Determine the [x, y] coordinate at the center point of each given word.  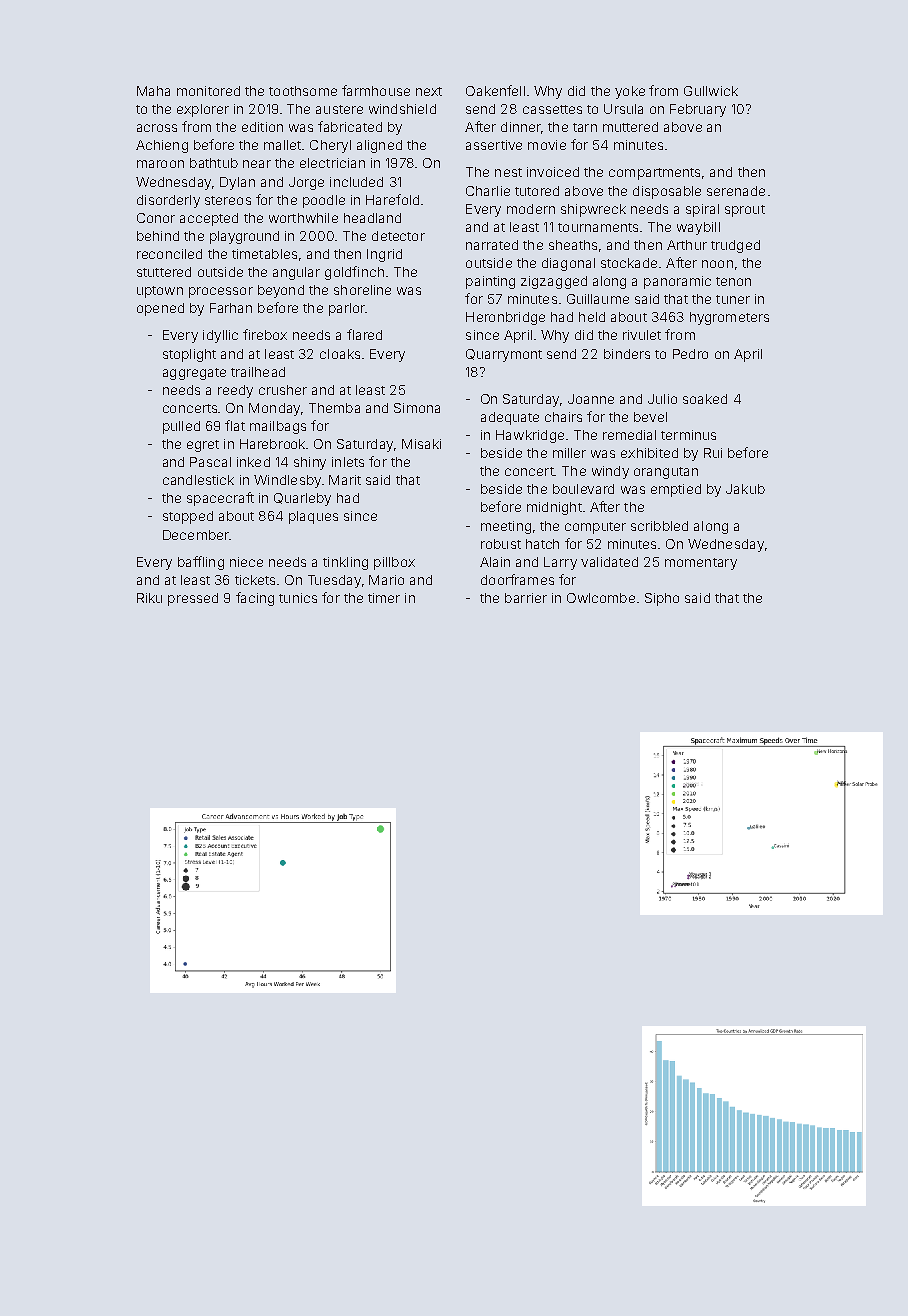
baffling [201, 563]
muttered [630, 127]
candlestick [198, 480]
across [157, 128]
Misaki [421, 444]
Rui [713, 453]
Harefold [392, 199]
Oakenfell [495, 90]
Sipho [662, 599]
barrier [526, 598]
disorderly [168, 201]
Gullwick [711, 91]
